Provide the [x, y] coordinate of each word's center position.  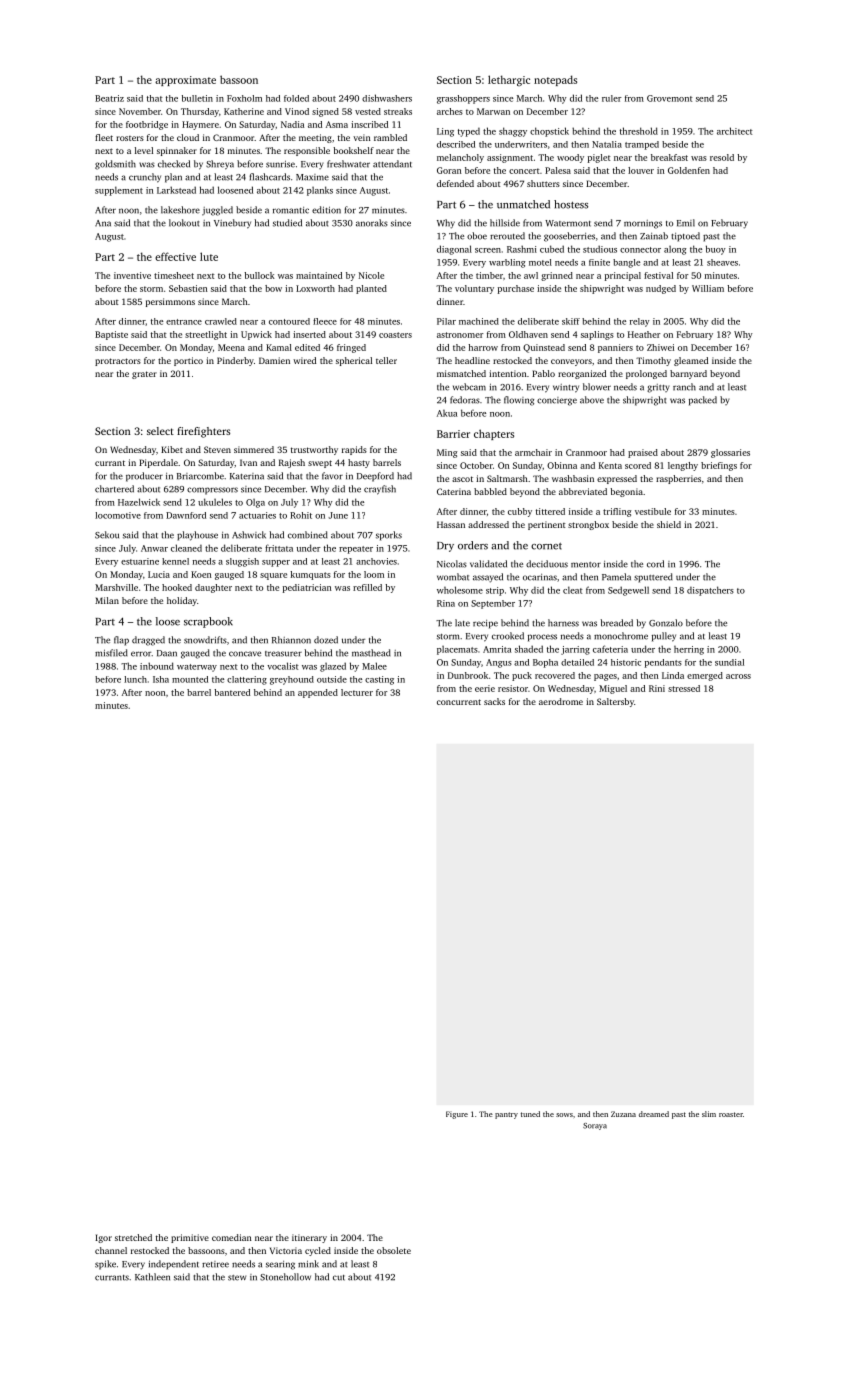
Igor [103, 1238]
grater [144, 375]
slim [709, 1114]
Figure [457, 1115]
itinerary [309, 1238]
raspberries [678, 479]
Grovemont [669, 98]
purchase [516, 289]
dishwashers [387, 98]
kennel [175, 561]
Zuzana [623, 1114]
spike [105, 1265]
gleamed [691, 361]
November [140, 111]
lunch [135, 679]
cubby [520, 512]
